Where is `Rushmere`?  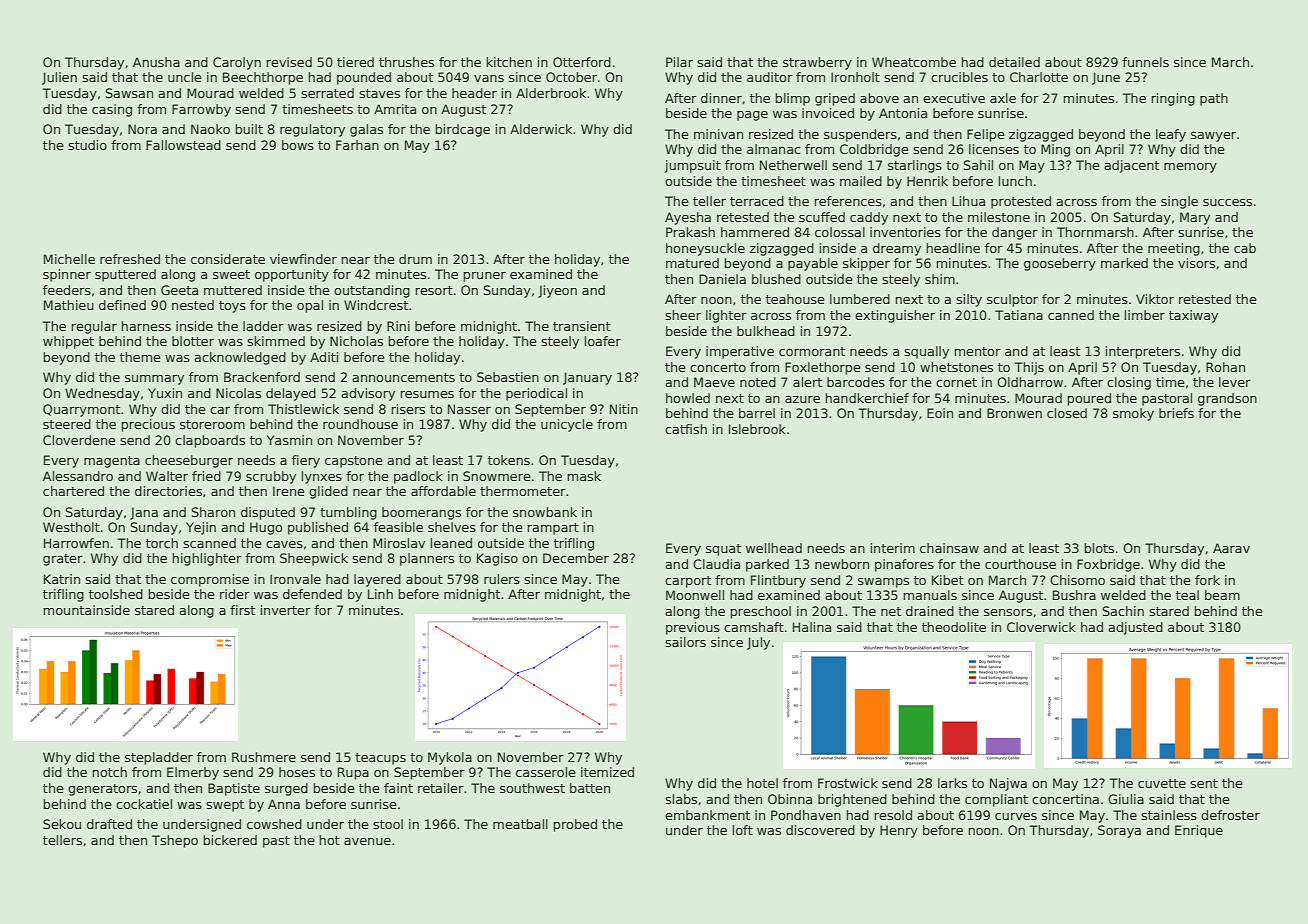 Rushmere is located at coordinates (264, 757).
